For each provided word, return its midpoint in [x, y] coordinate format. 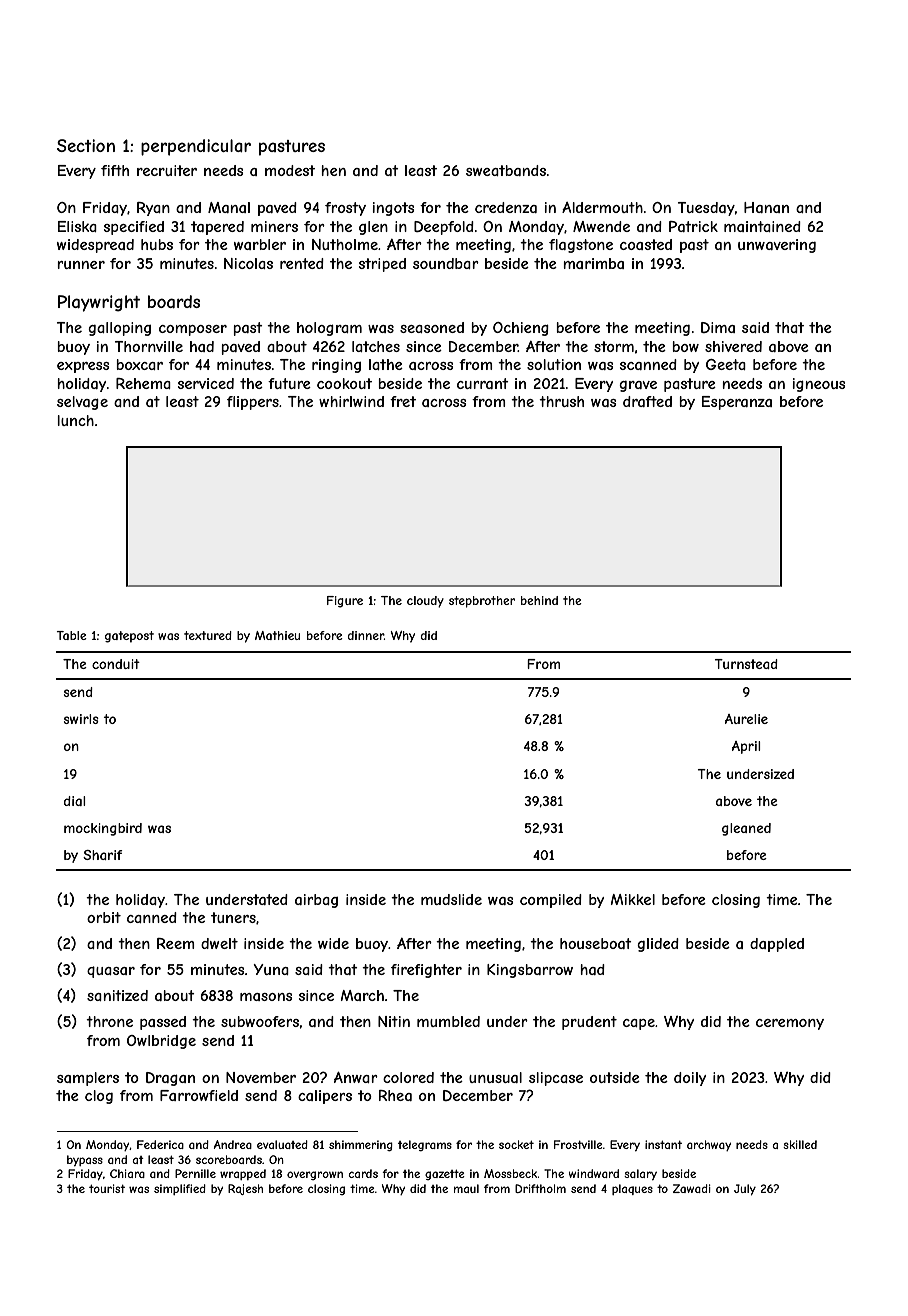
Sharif [103, 855]
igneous [818, 385]
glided [658, 945]
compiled [551, 901]
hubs [157, 244]
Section [86, 145]
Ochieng [521, 329]
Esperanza [737, 403]
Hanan [766, 207]
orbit [104, 917]
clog [99, 1097]
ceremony [790, 1024]
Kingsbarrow [530, 971]
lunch [75, 420]
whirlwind [351, 401]
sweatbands [506, 170]
